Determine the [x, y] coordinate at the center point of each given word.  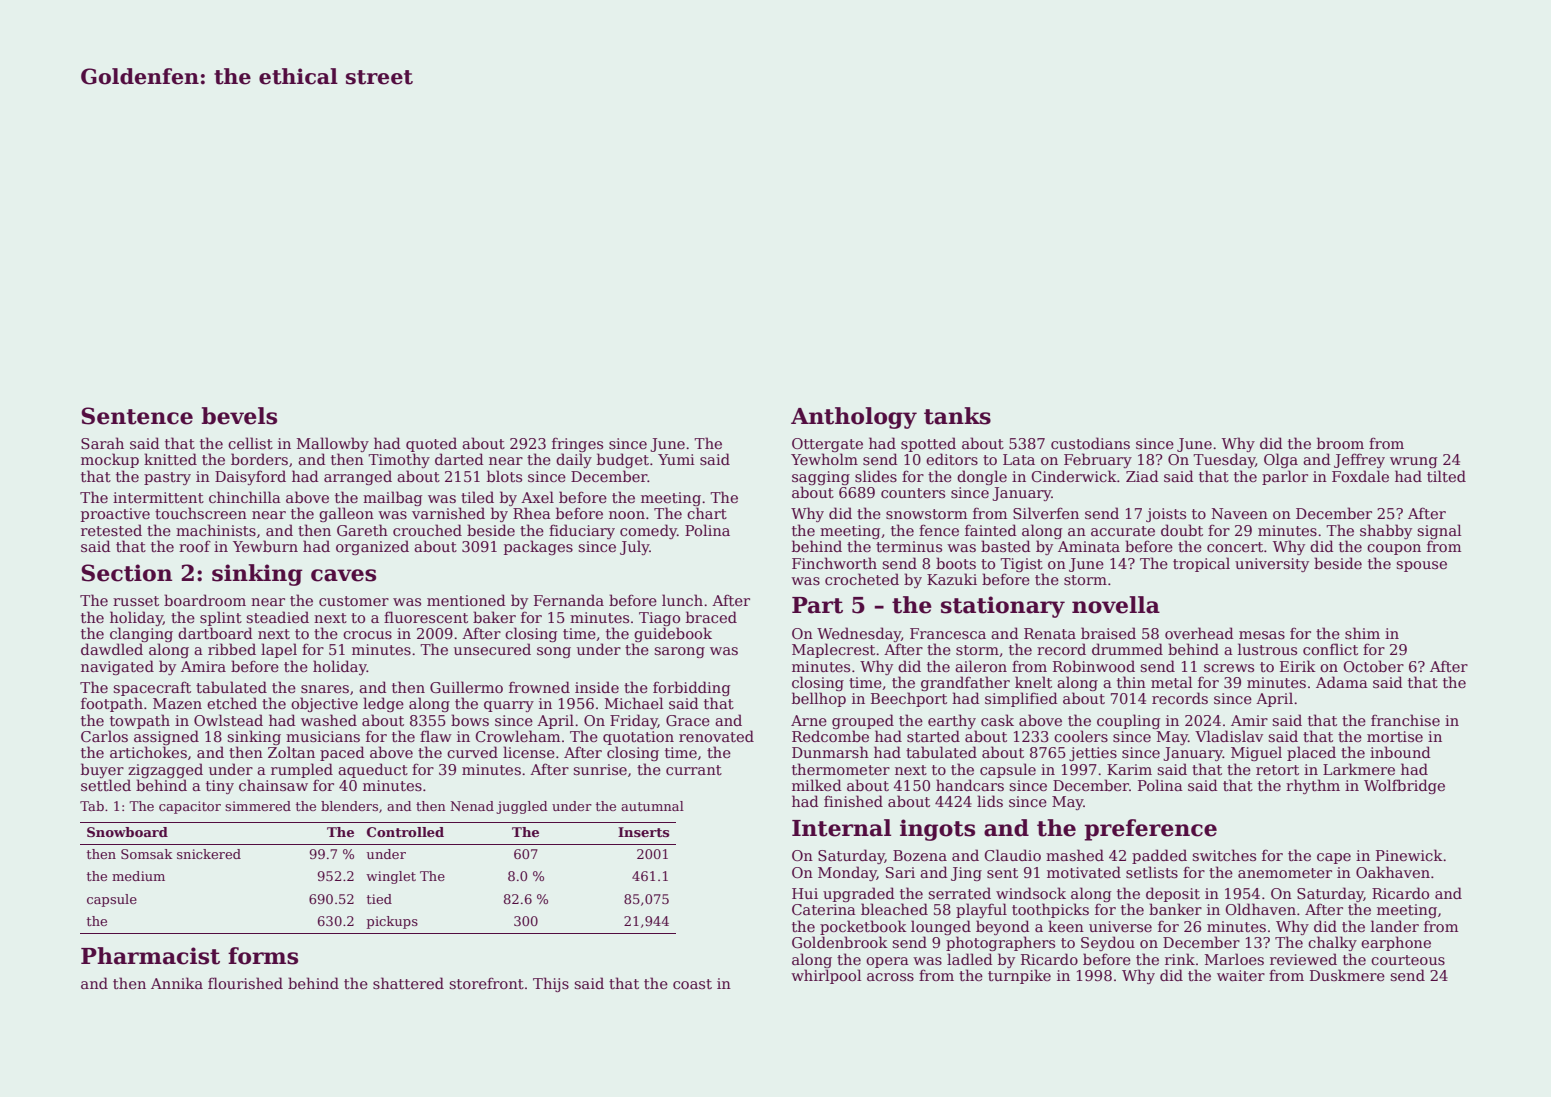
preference [1150, 830]
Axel [537, 497]
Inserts [643, 832]
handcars [970, 785]
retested [111, 530]
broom [1340, 443]
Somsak [147, 854]
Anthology [854, 418]
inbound [1400, 752]
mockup [110, 460]
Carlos [104, 736]
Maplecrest [833, 650]
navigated [117, 667]
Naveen [1240, 513]
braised [1108, 633]
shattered [408, 983]
